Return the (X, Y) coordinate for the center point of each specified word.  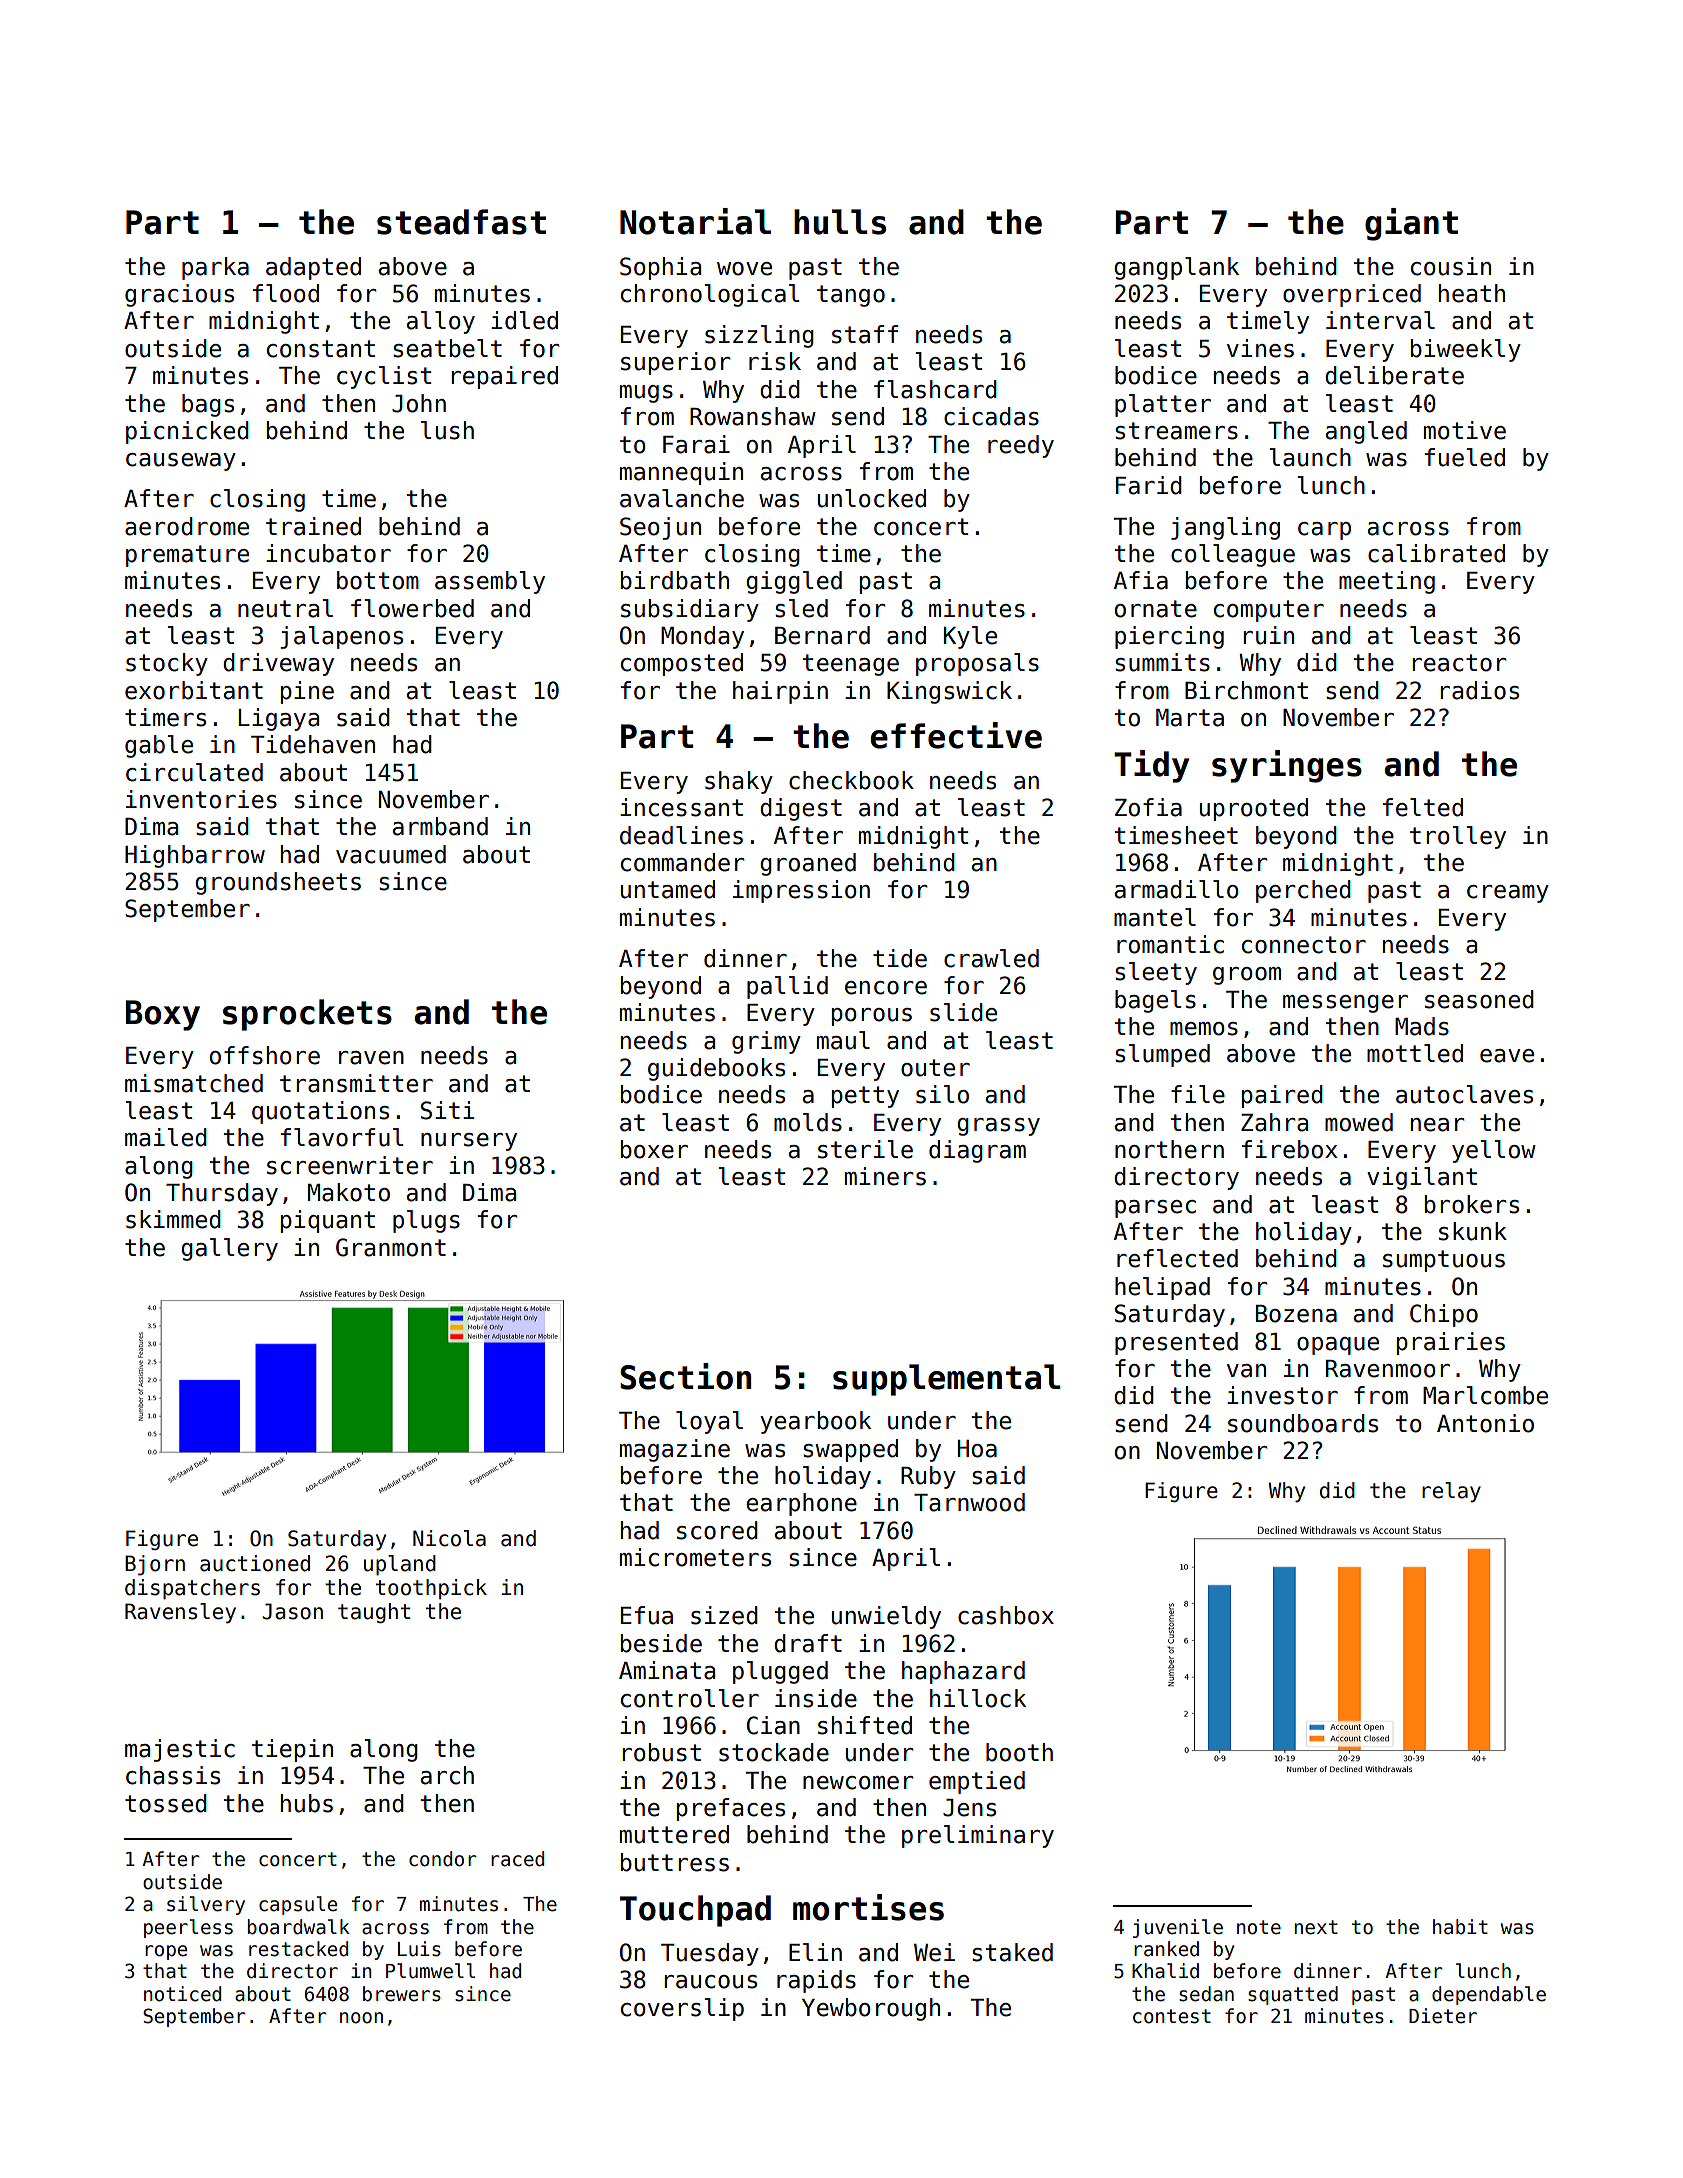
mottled (1415, 1053)
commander (683, 862)
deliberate (1394, 375)
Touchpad (695, 1911)
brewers (402, 1994)
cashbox (1006, 1615)
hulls (840, 222)
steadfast (461, 222)
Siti (447, 1110)
